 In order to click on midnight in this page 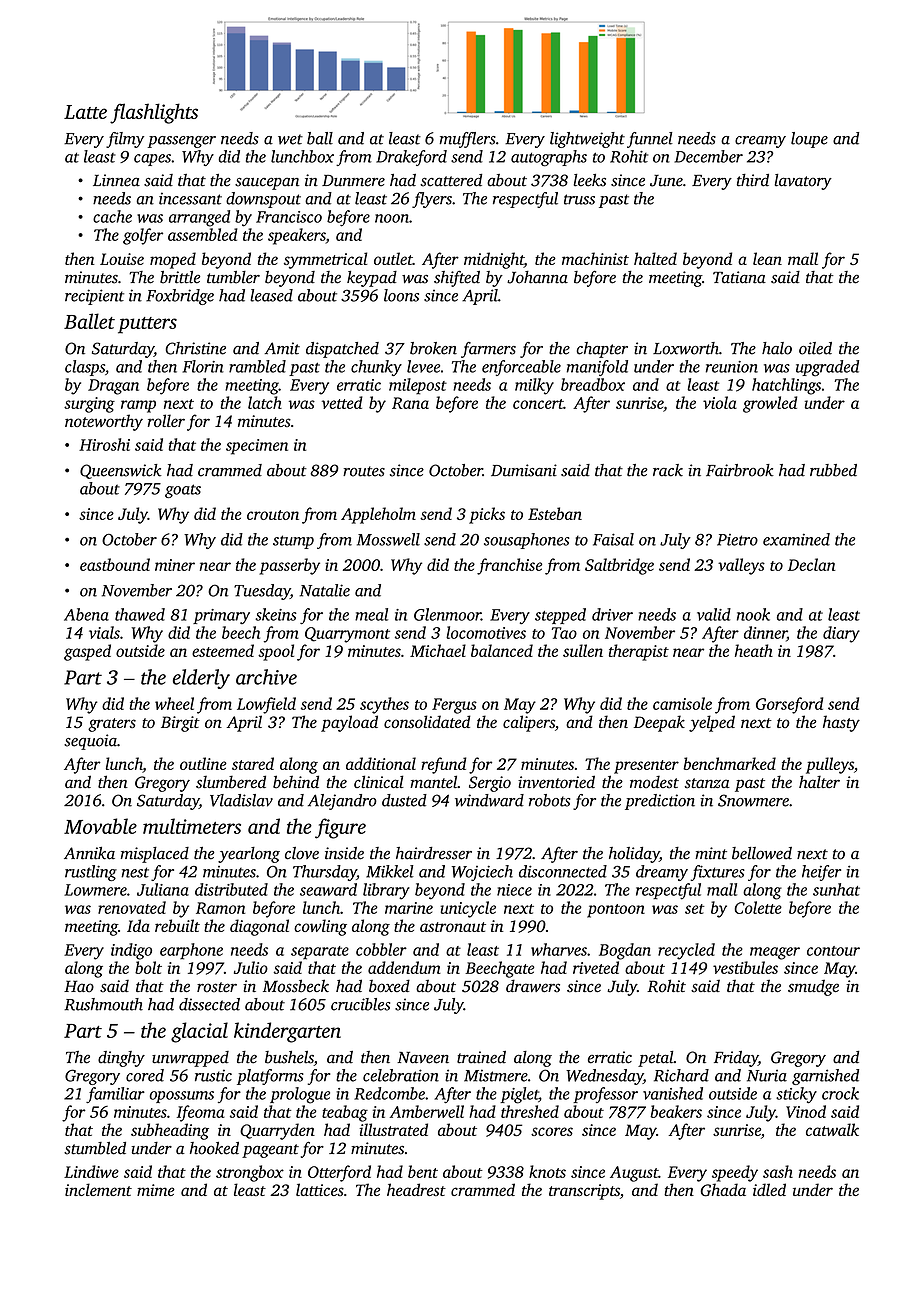, I will do `click(494, 260)`.
